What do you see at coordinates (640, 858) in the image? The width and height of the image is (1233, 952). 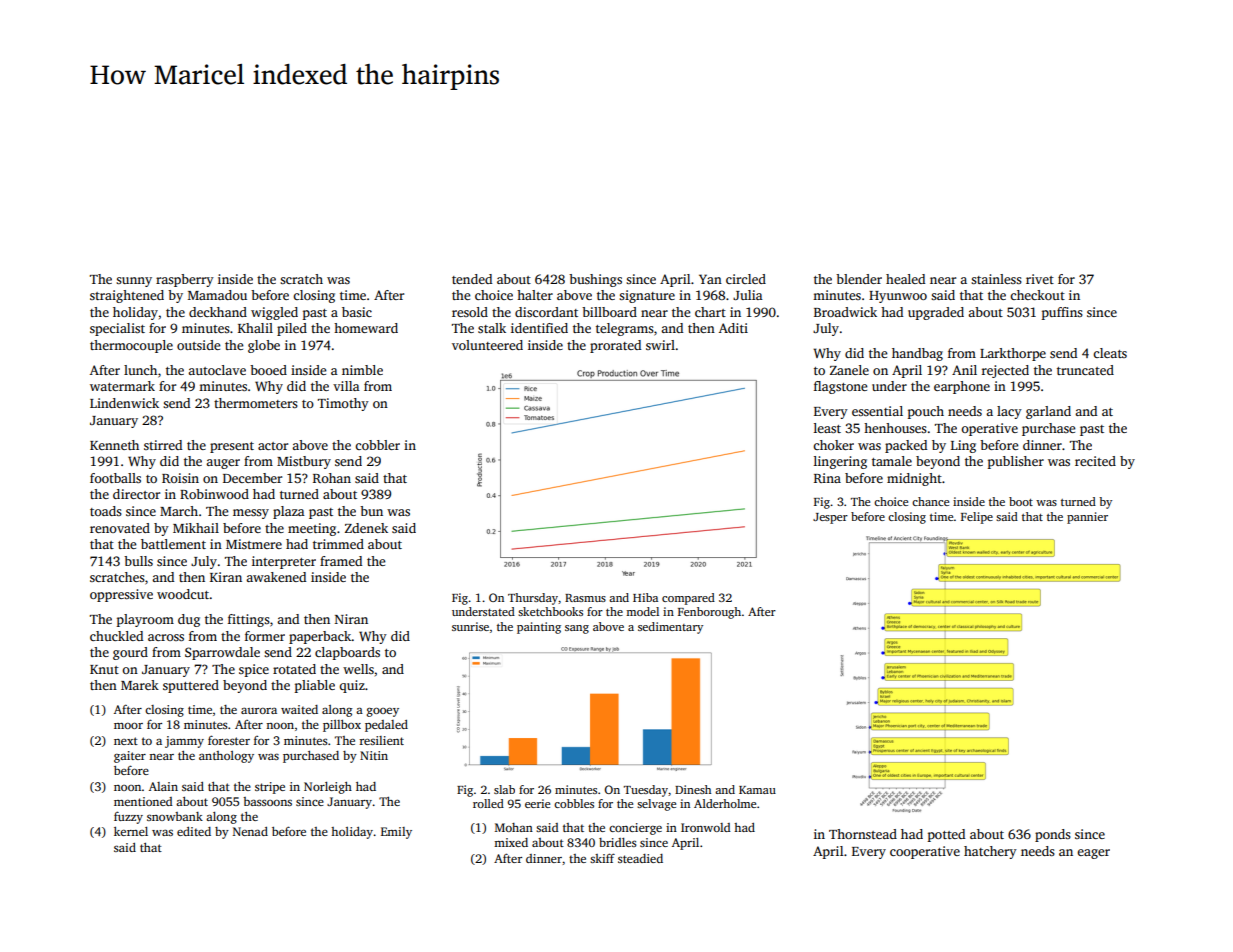 I see `steadied` at bounding box center [640, 858].
